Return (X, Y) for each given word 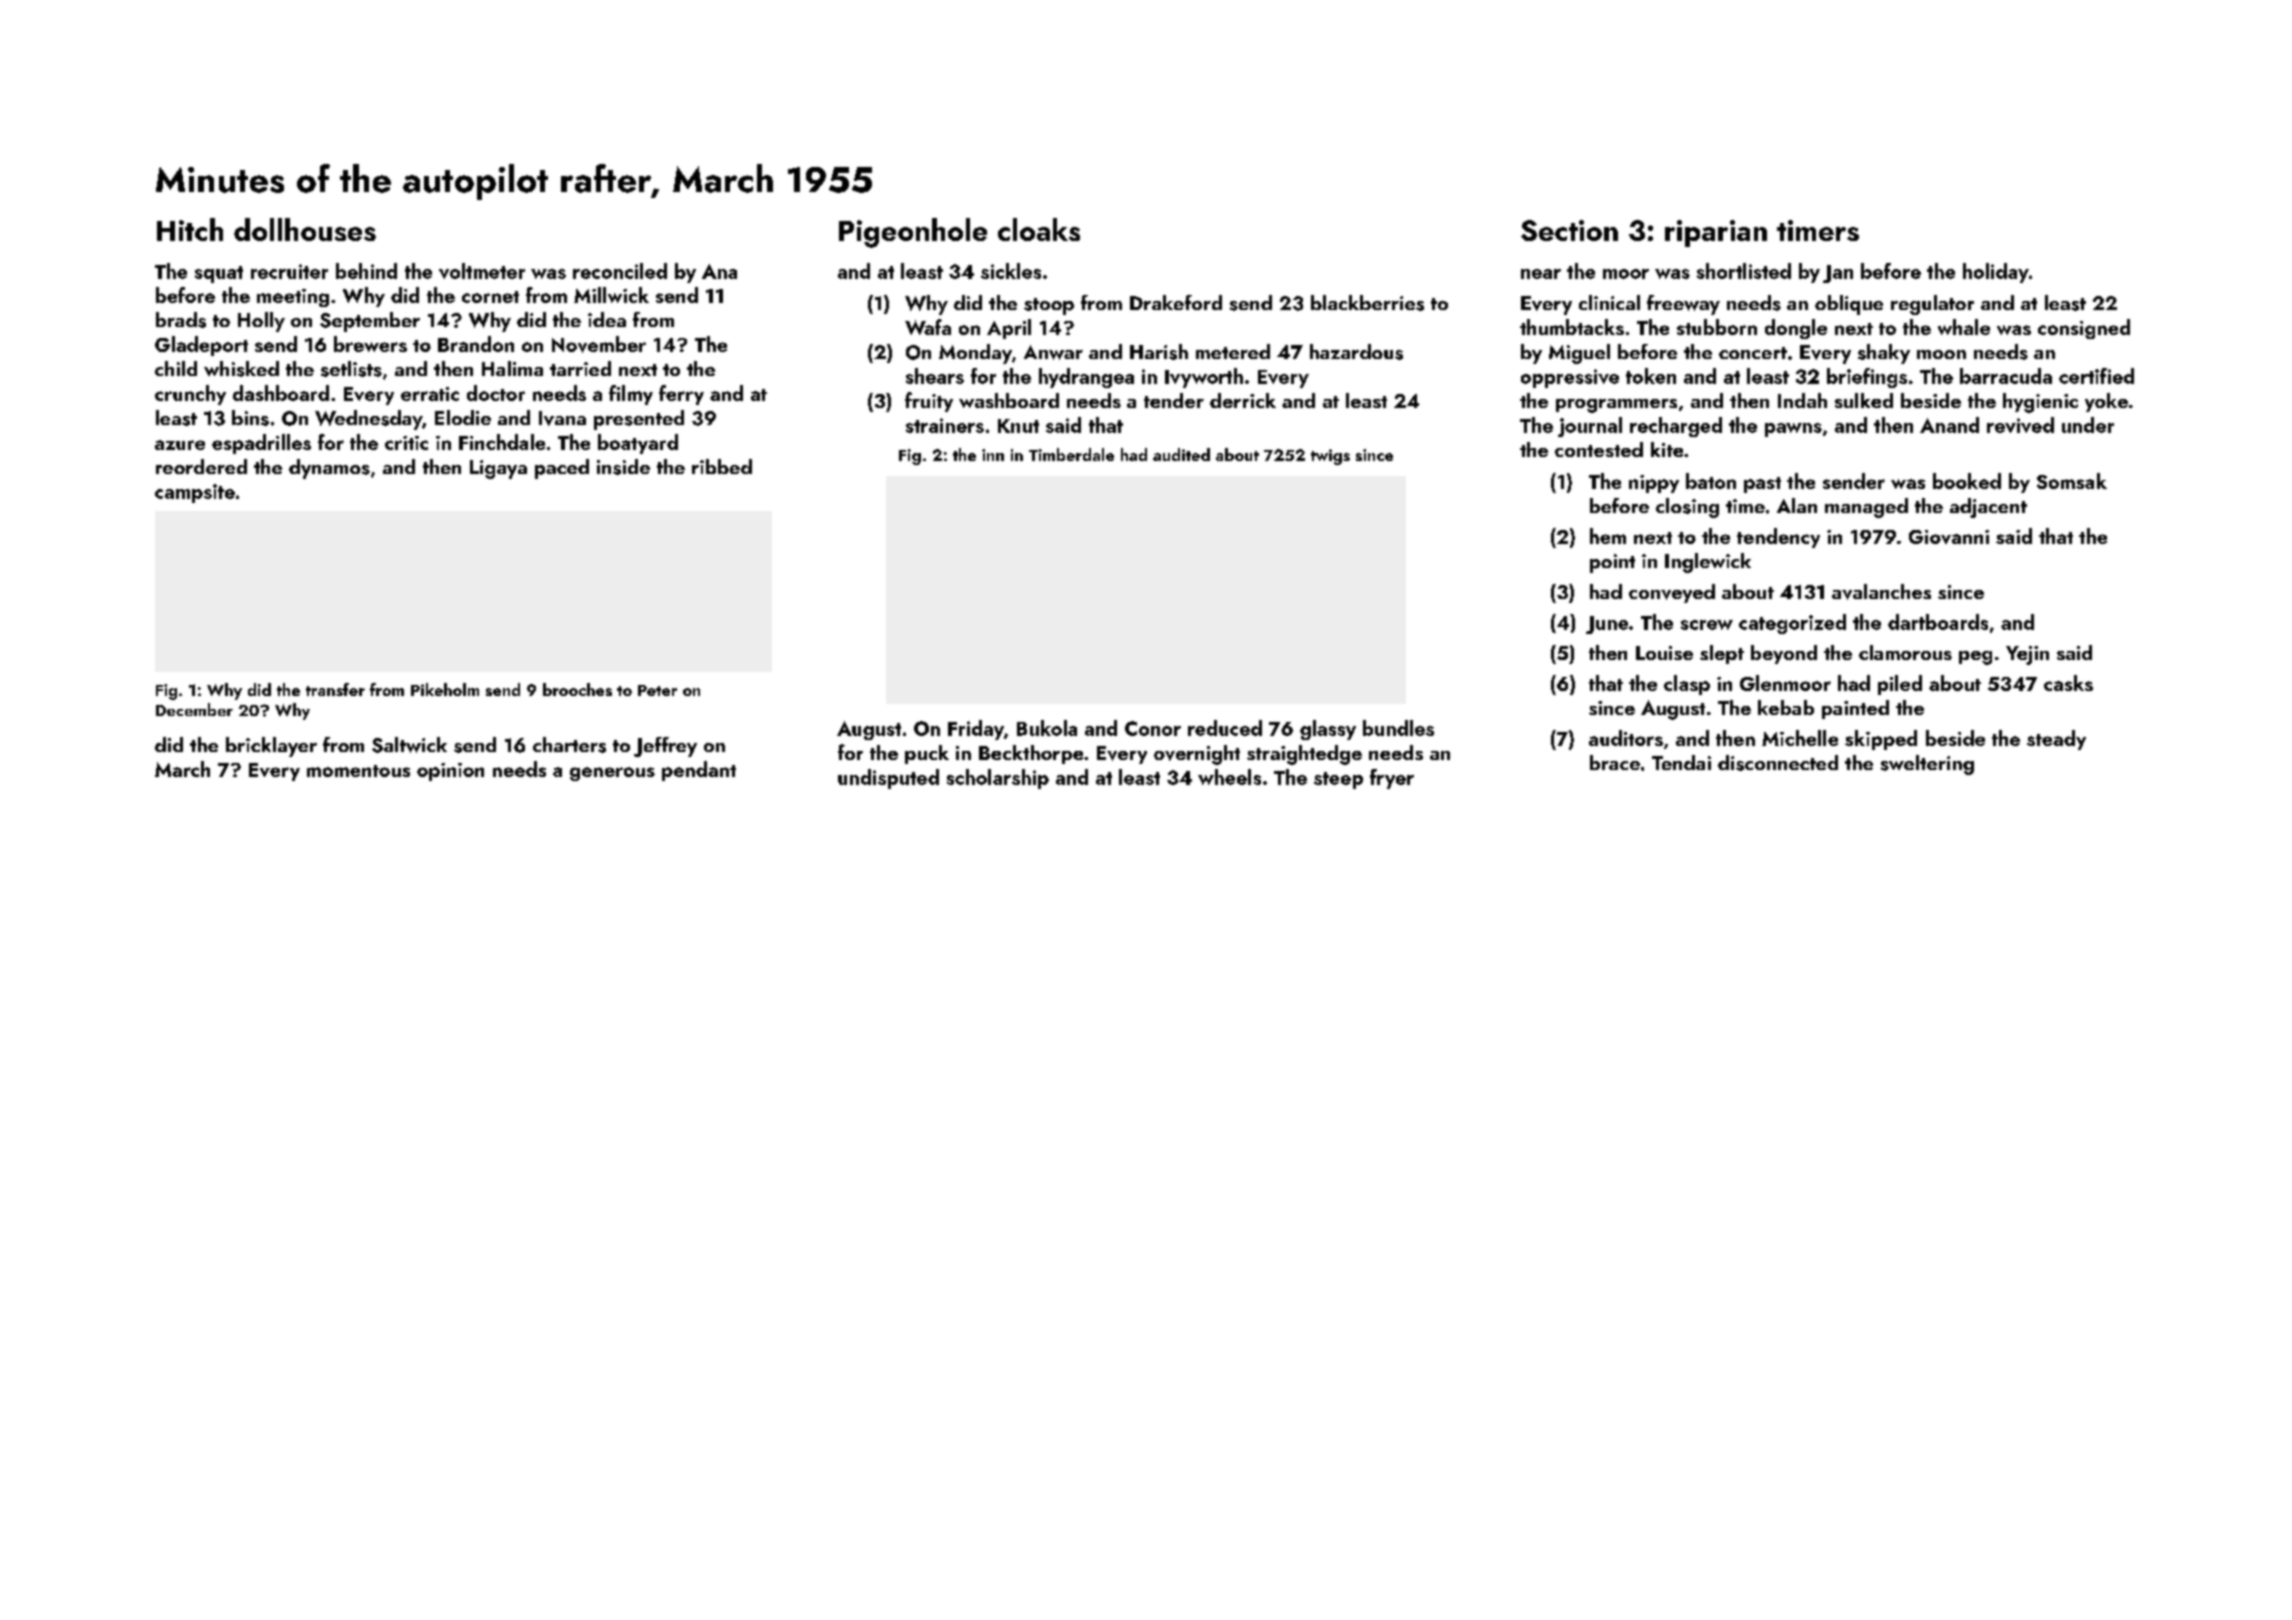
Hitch (190, 229)
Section (1569, 230)
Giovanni (1949, 537)
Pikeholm (445, 689)
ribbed (722, 466)
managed (1866, 508)
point (1612, 563)
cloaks (1039, 229)
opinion (450, 772)
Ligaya (498, 469)
